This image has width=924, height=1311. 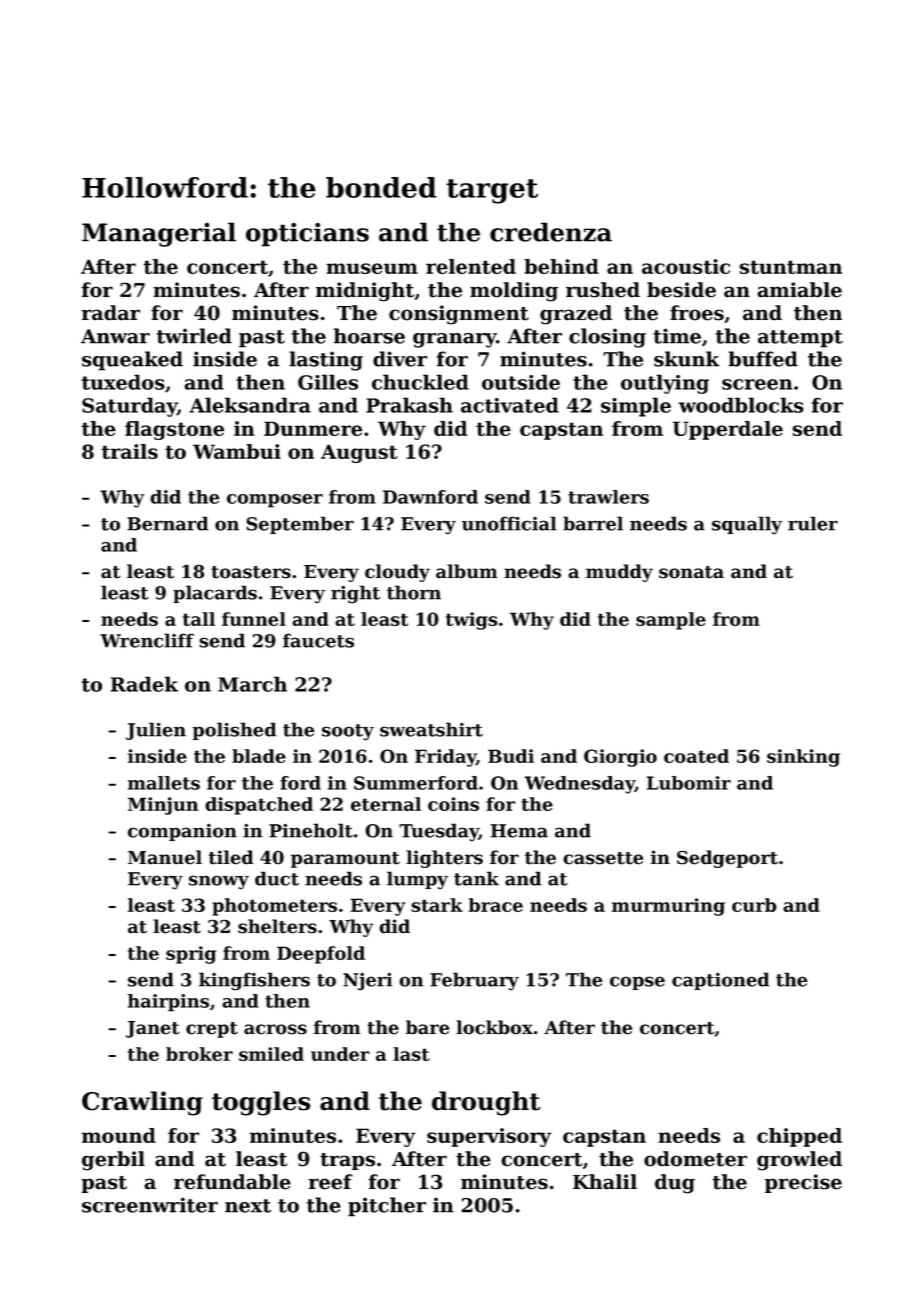 What do you see at coordinates (163, 806) in the image?
I see `Minjun` at bounding box center [163, 806].
